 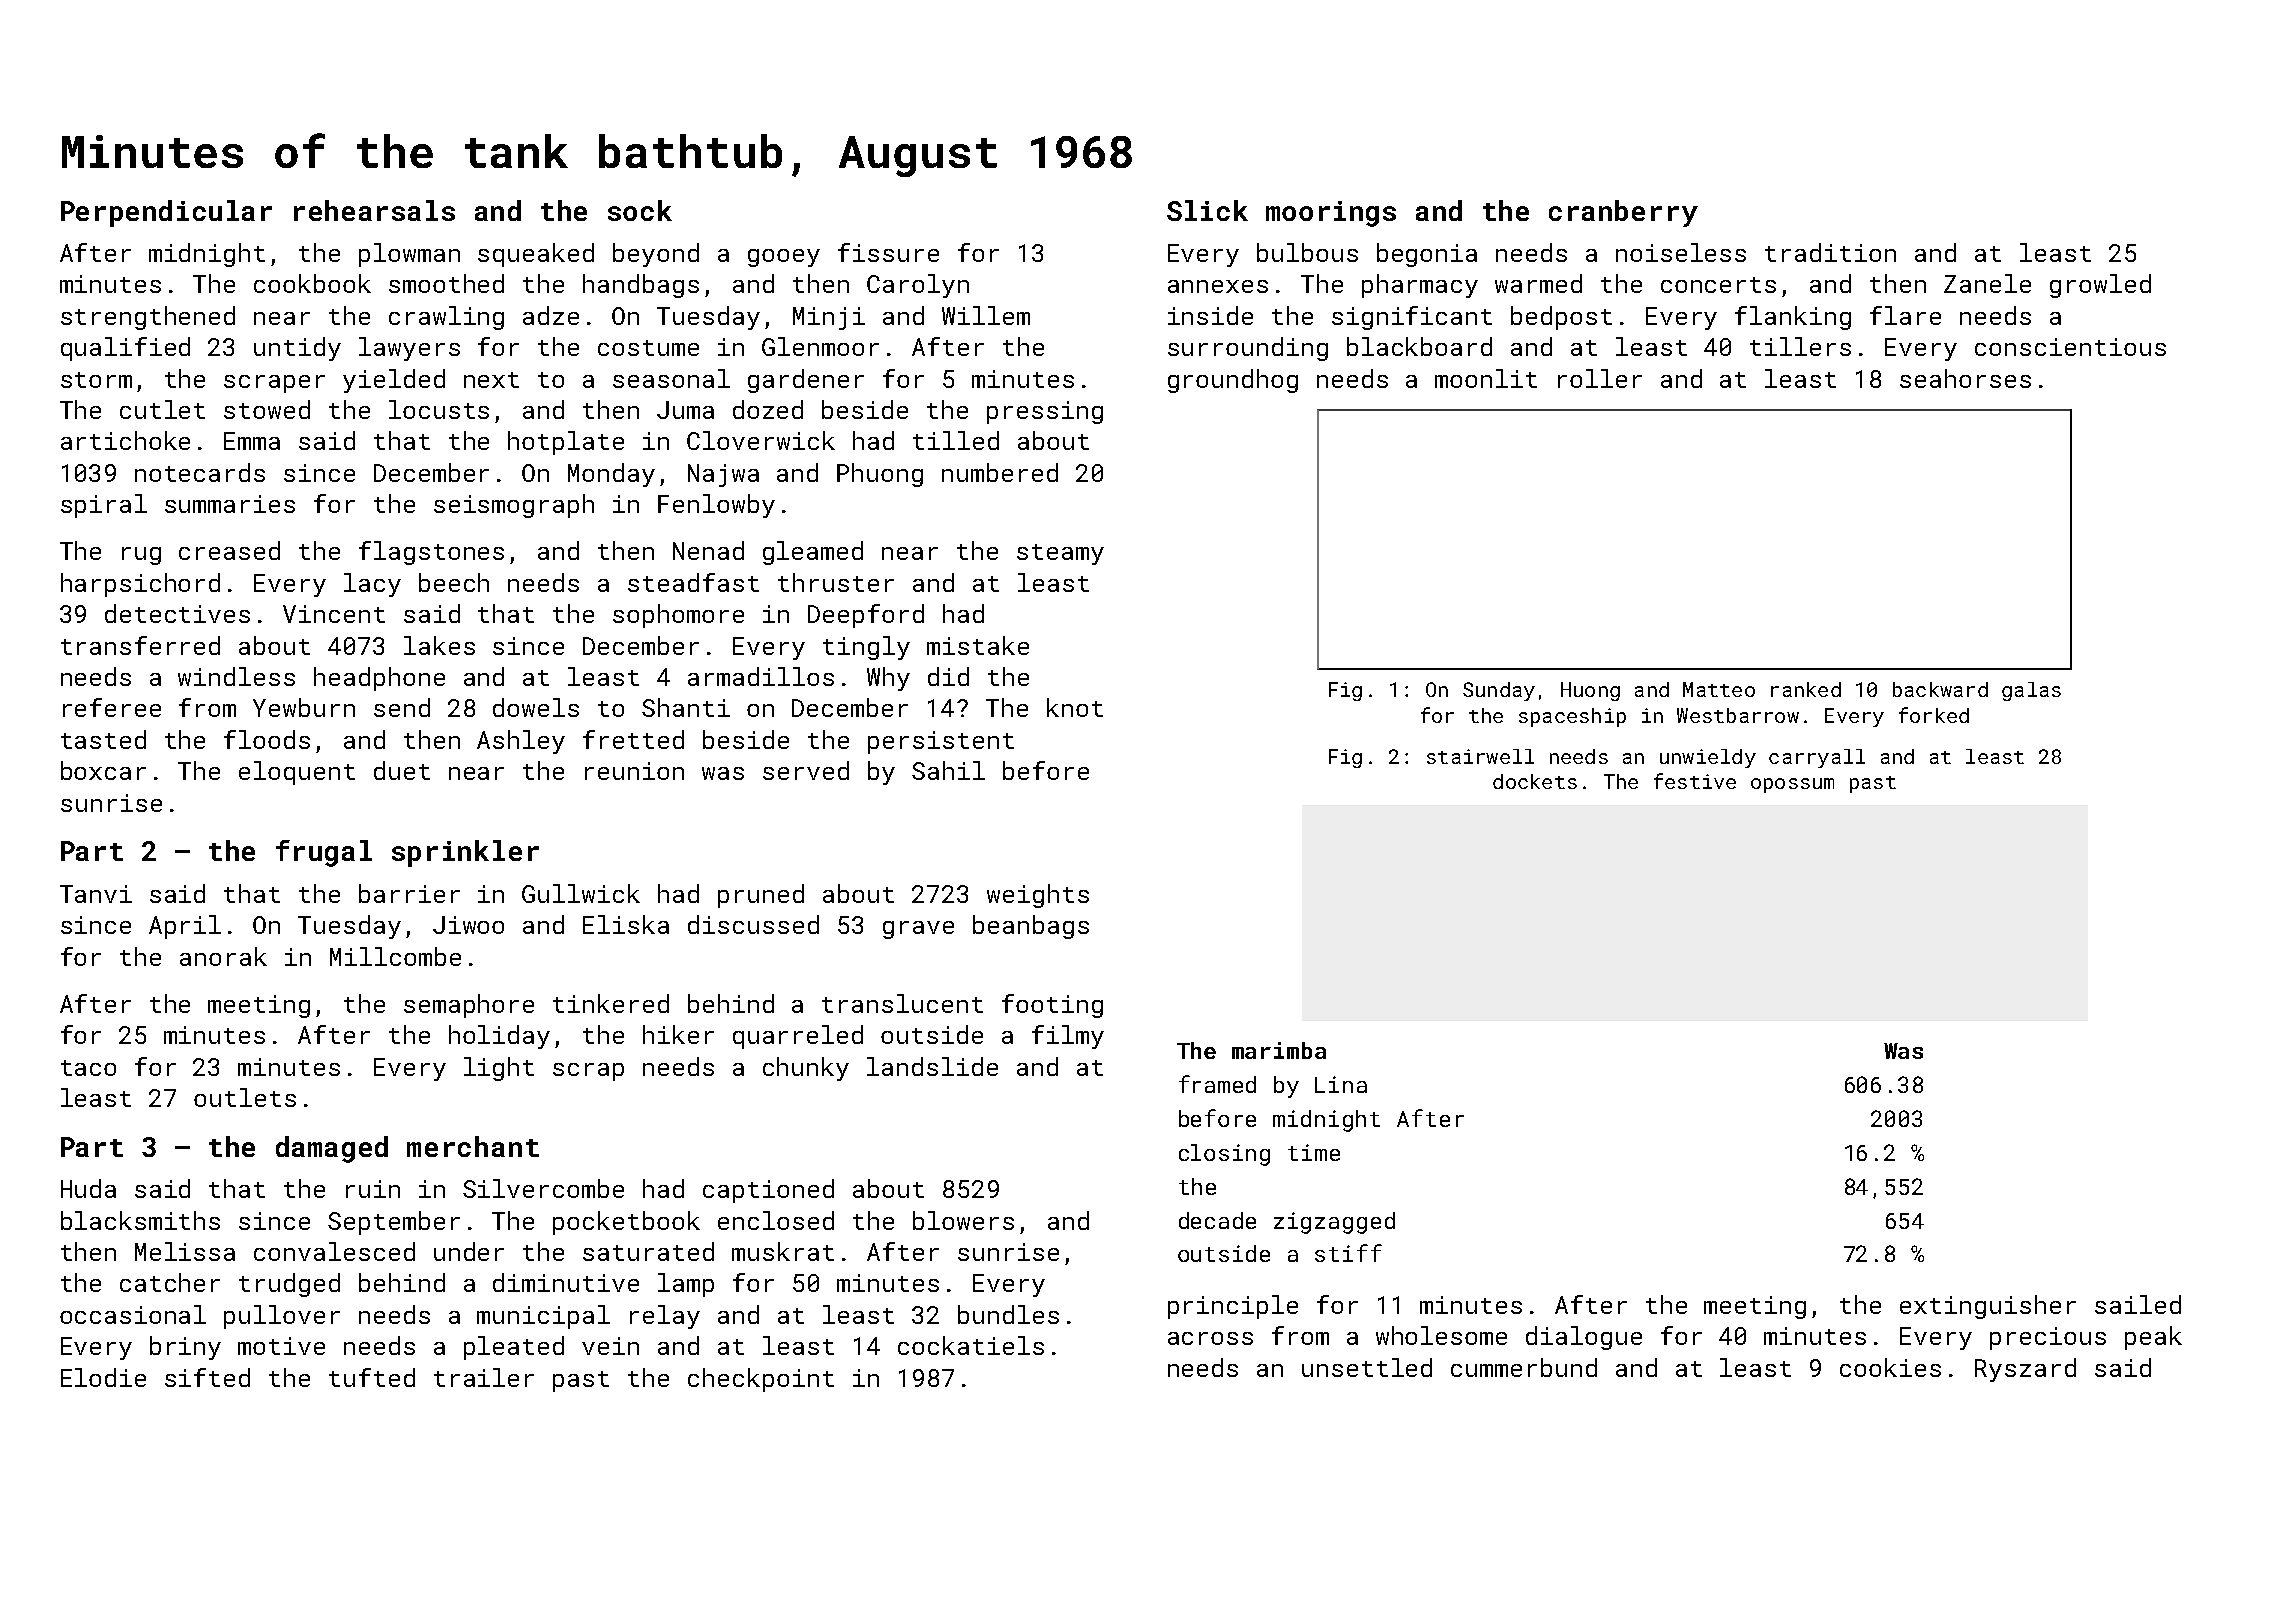 I want to click on growled, so click(x=2100, y=286).
